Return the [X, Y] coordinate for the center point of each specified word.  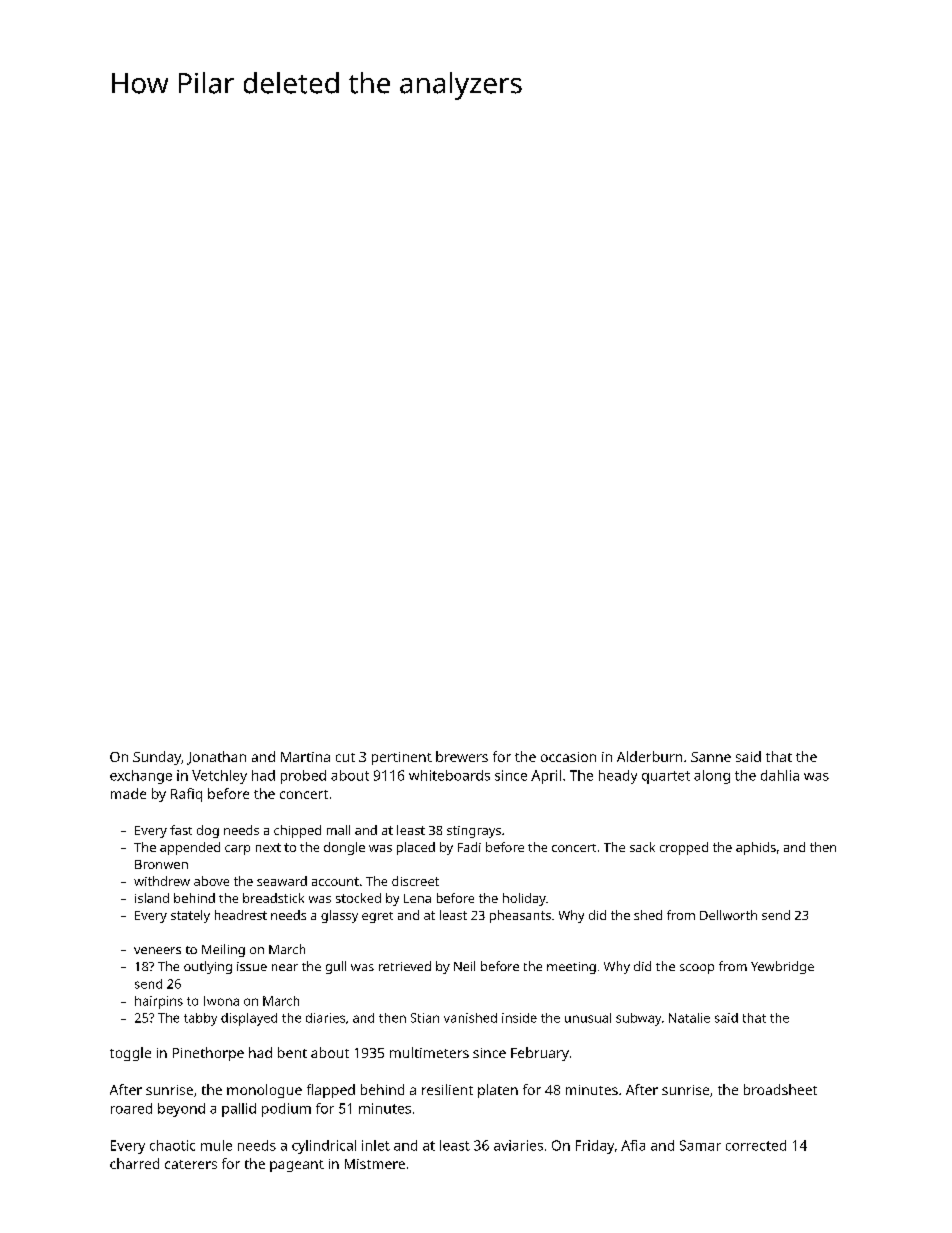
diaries [325, 1018]
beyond [181, 1110]
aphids [756, 848]
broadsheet [780, 1089]
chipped [297, 831]
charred [134, 1163]
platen [498, 1091]
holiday [524, 899]
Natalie [689, 1018]
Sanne [711, 757]
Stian [425, 1018]
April [546, 777]
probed [303, 777]
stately [190, 916]
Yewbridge [782, 967]
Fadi [469, 847]
